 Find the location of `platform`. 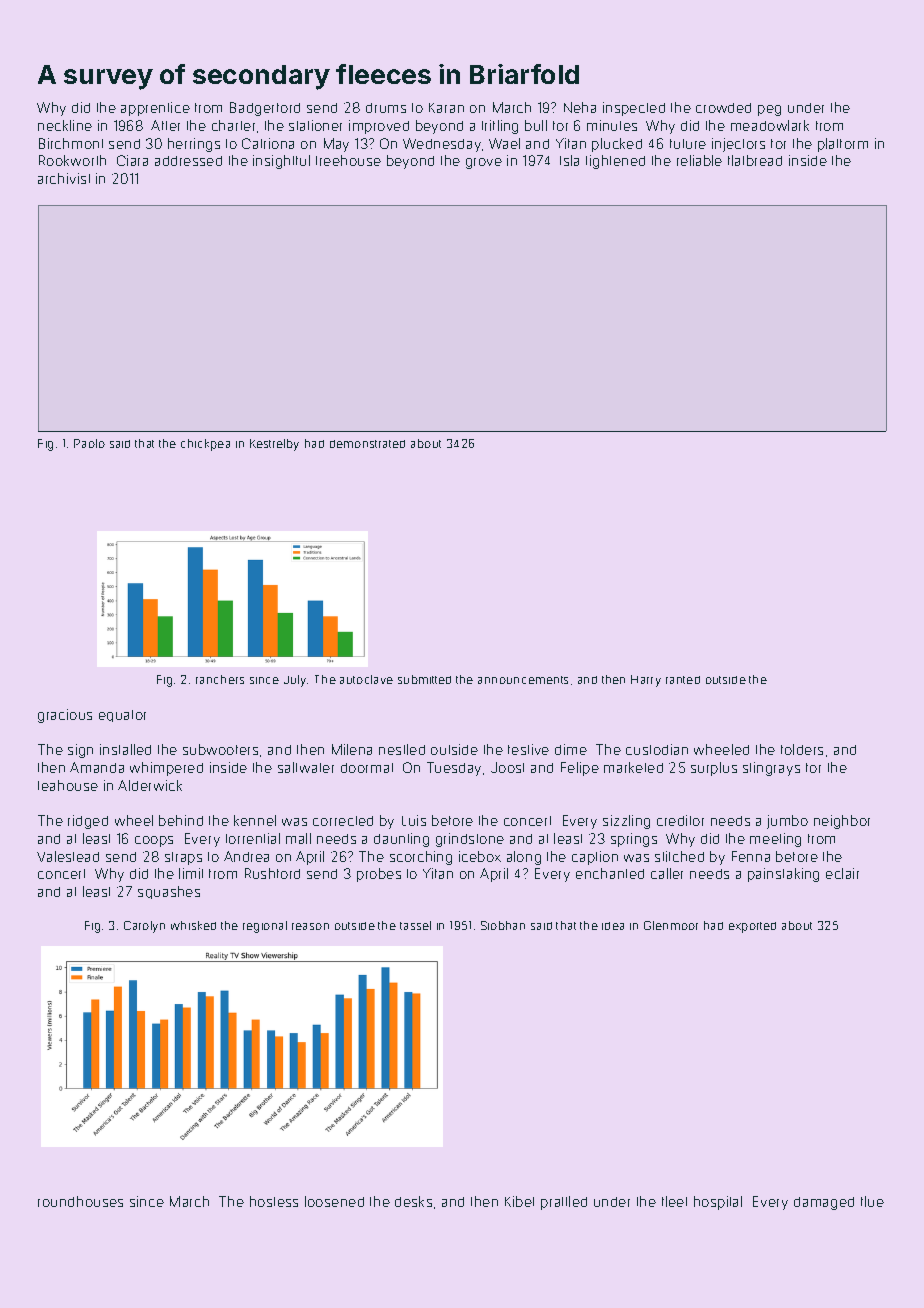

platform is located at coordinates (843, 145).
